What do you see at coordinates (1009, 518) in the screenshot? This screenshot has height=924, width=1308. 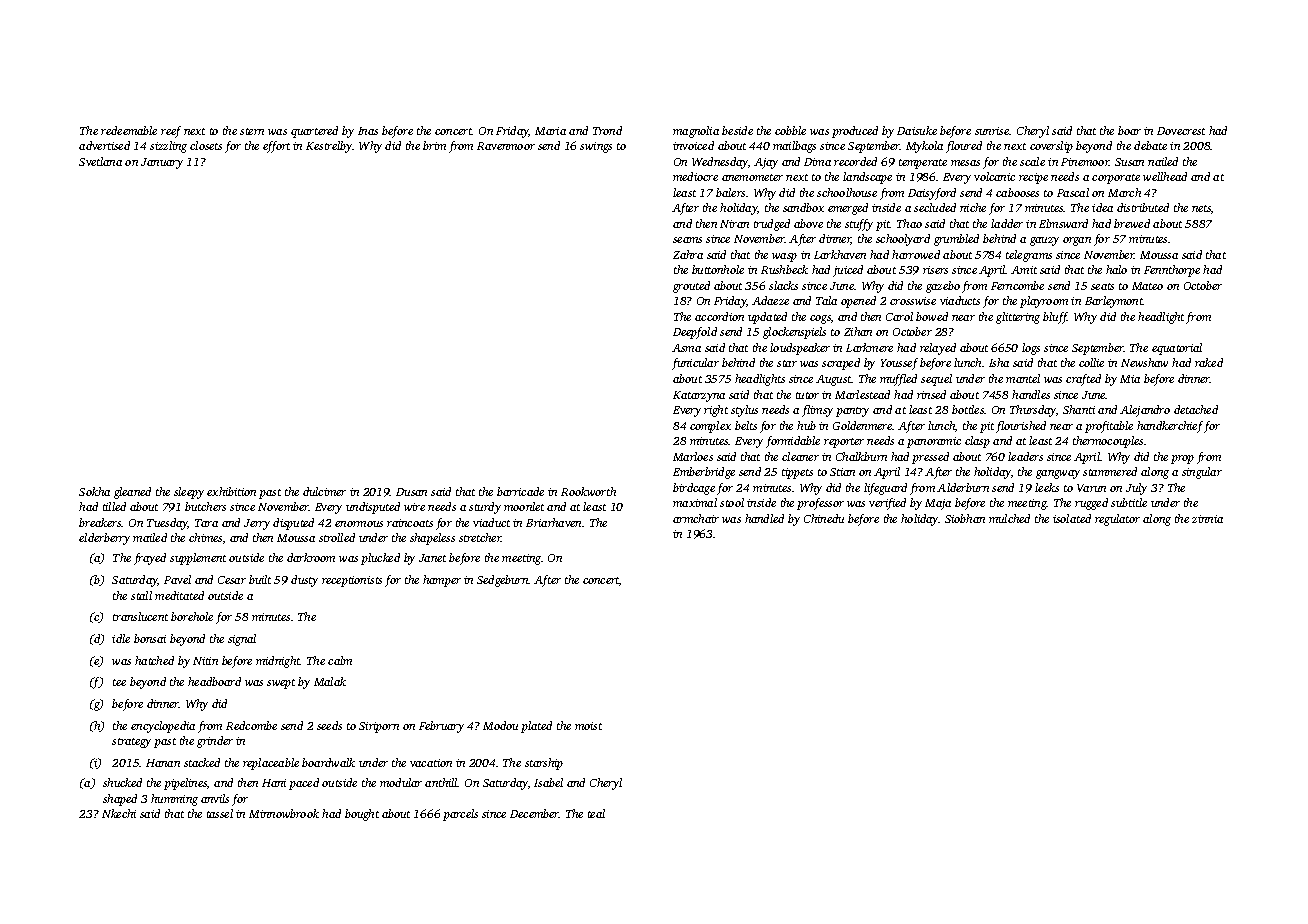 I see `mulched` at bounding box center [1009, 518].
